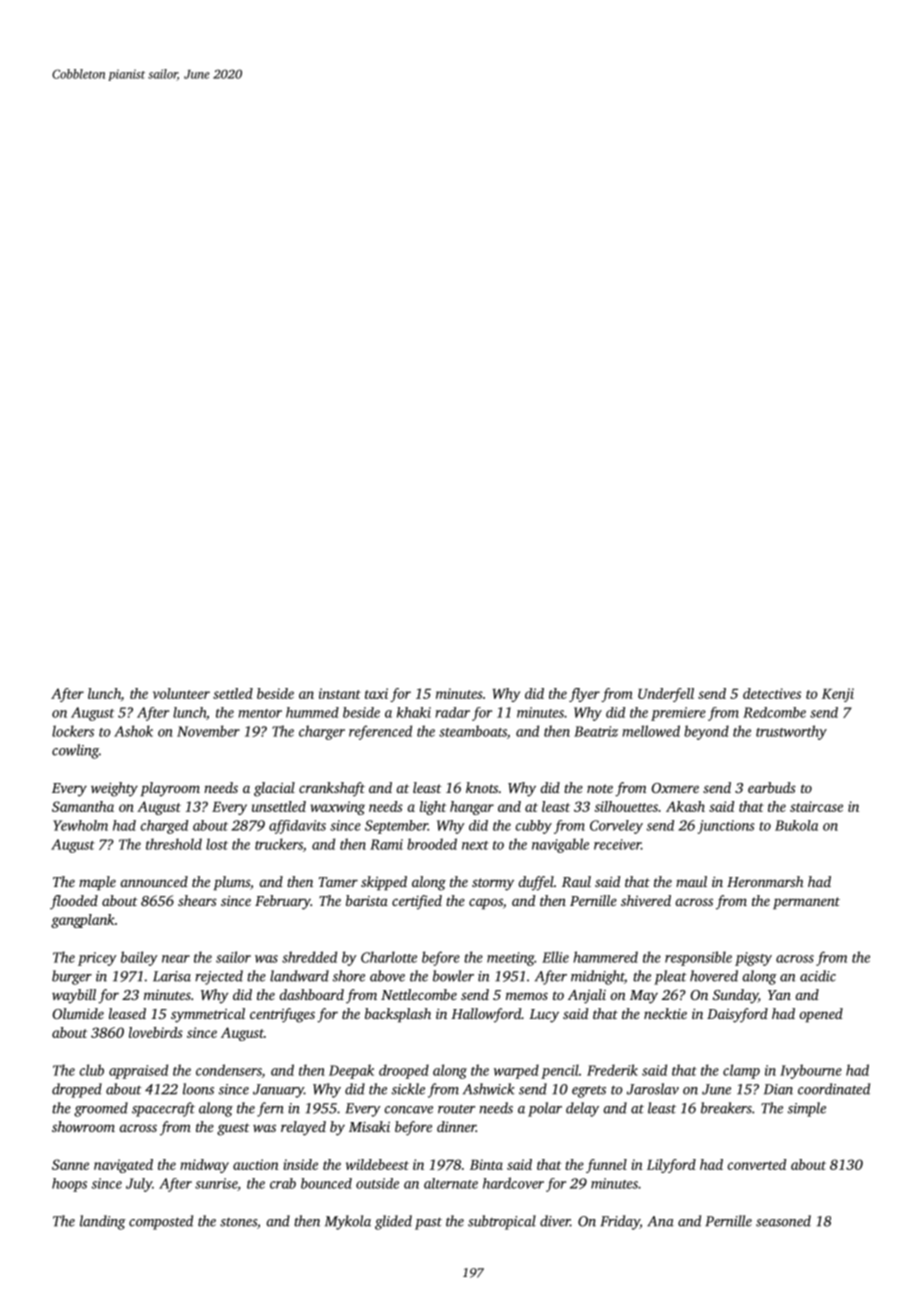 The height and width of the screenshot is (1314, 924). I want to click on Kenji, so click(838, 695).
